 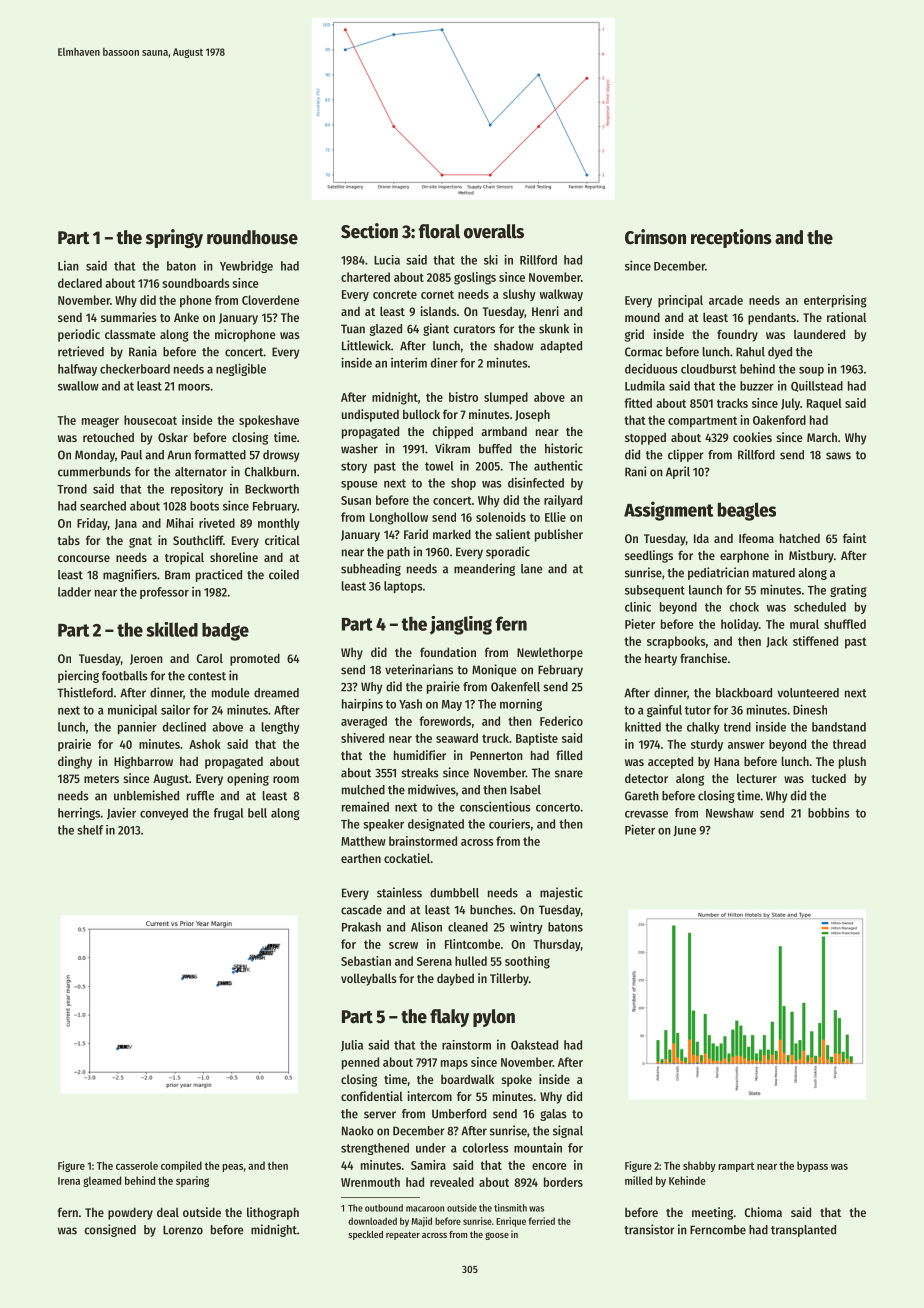 I want to click on springy, so click(x=174, y=238).
